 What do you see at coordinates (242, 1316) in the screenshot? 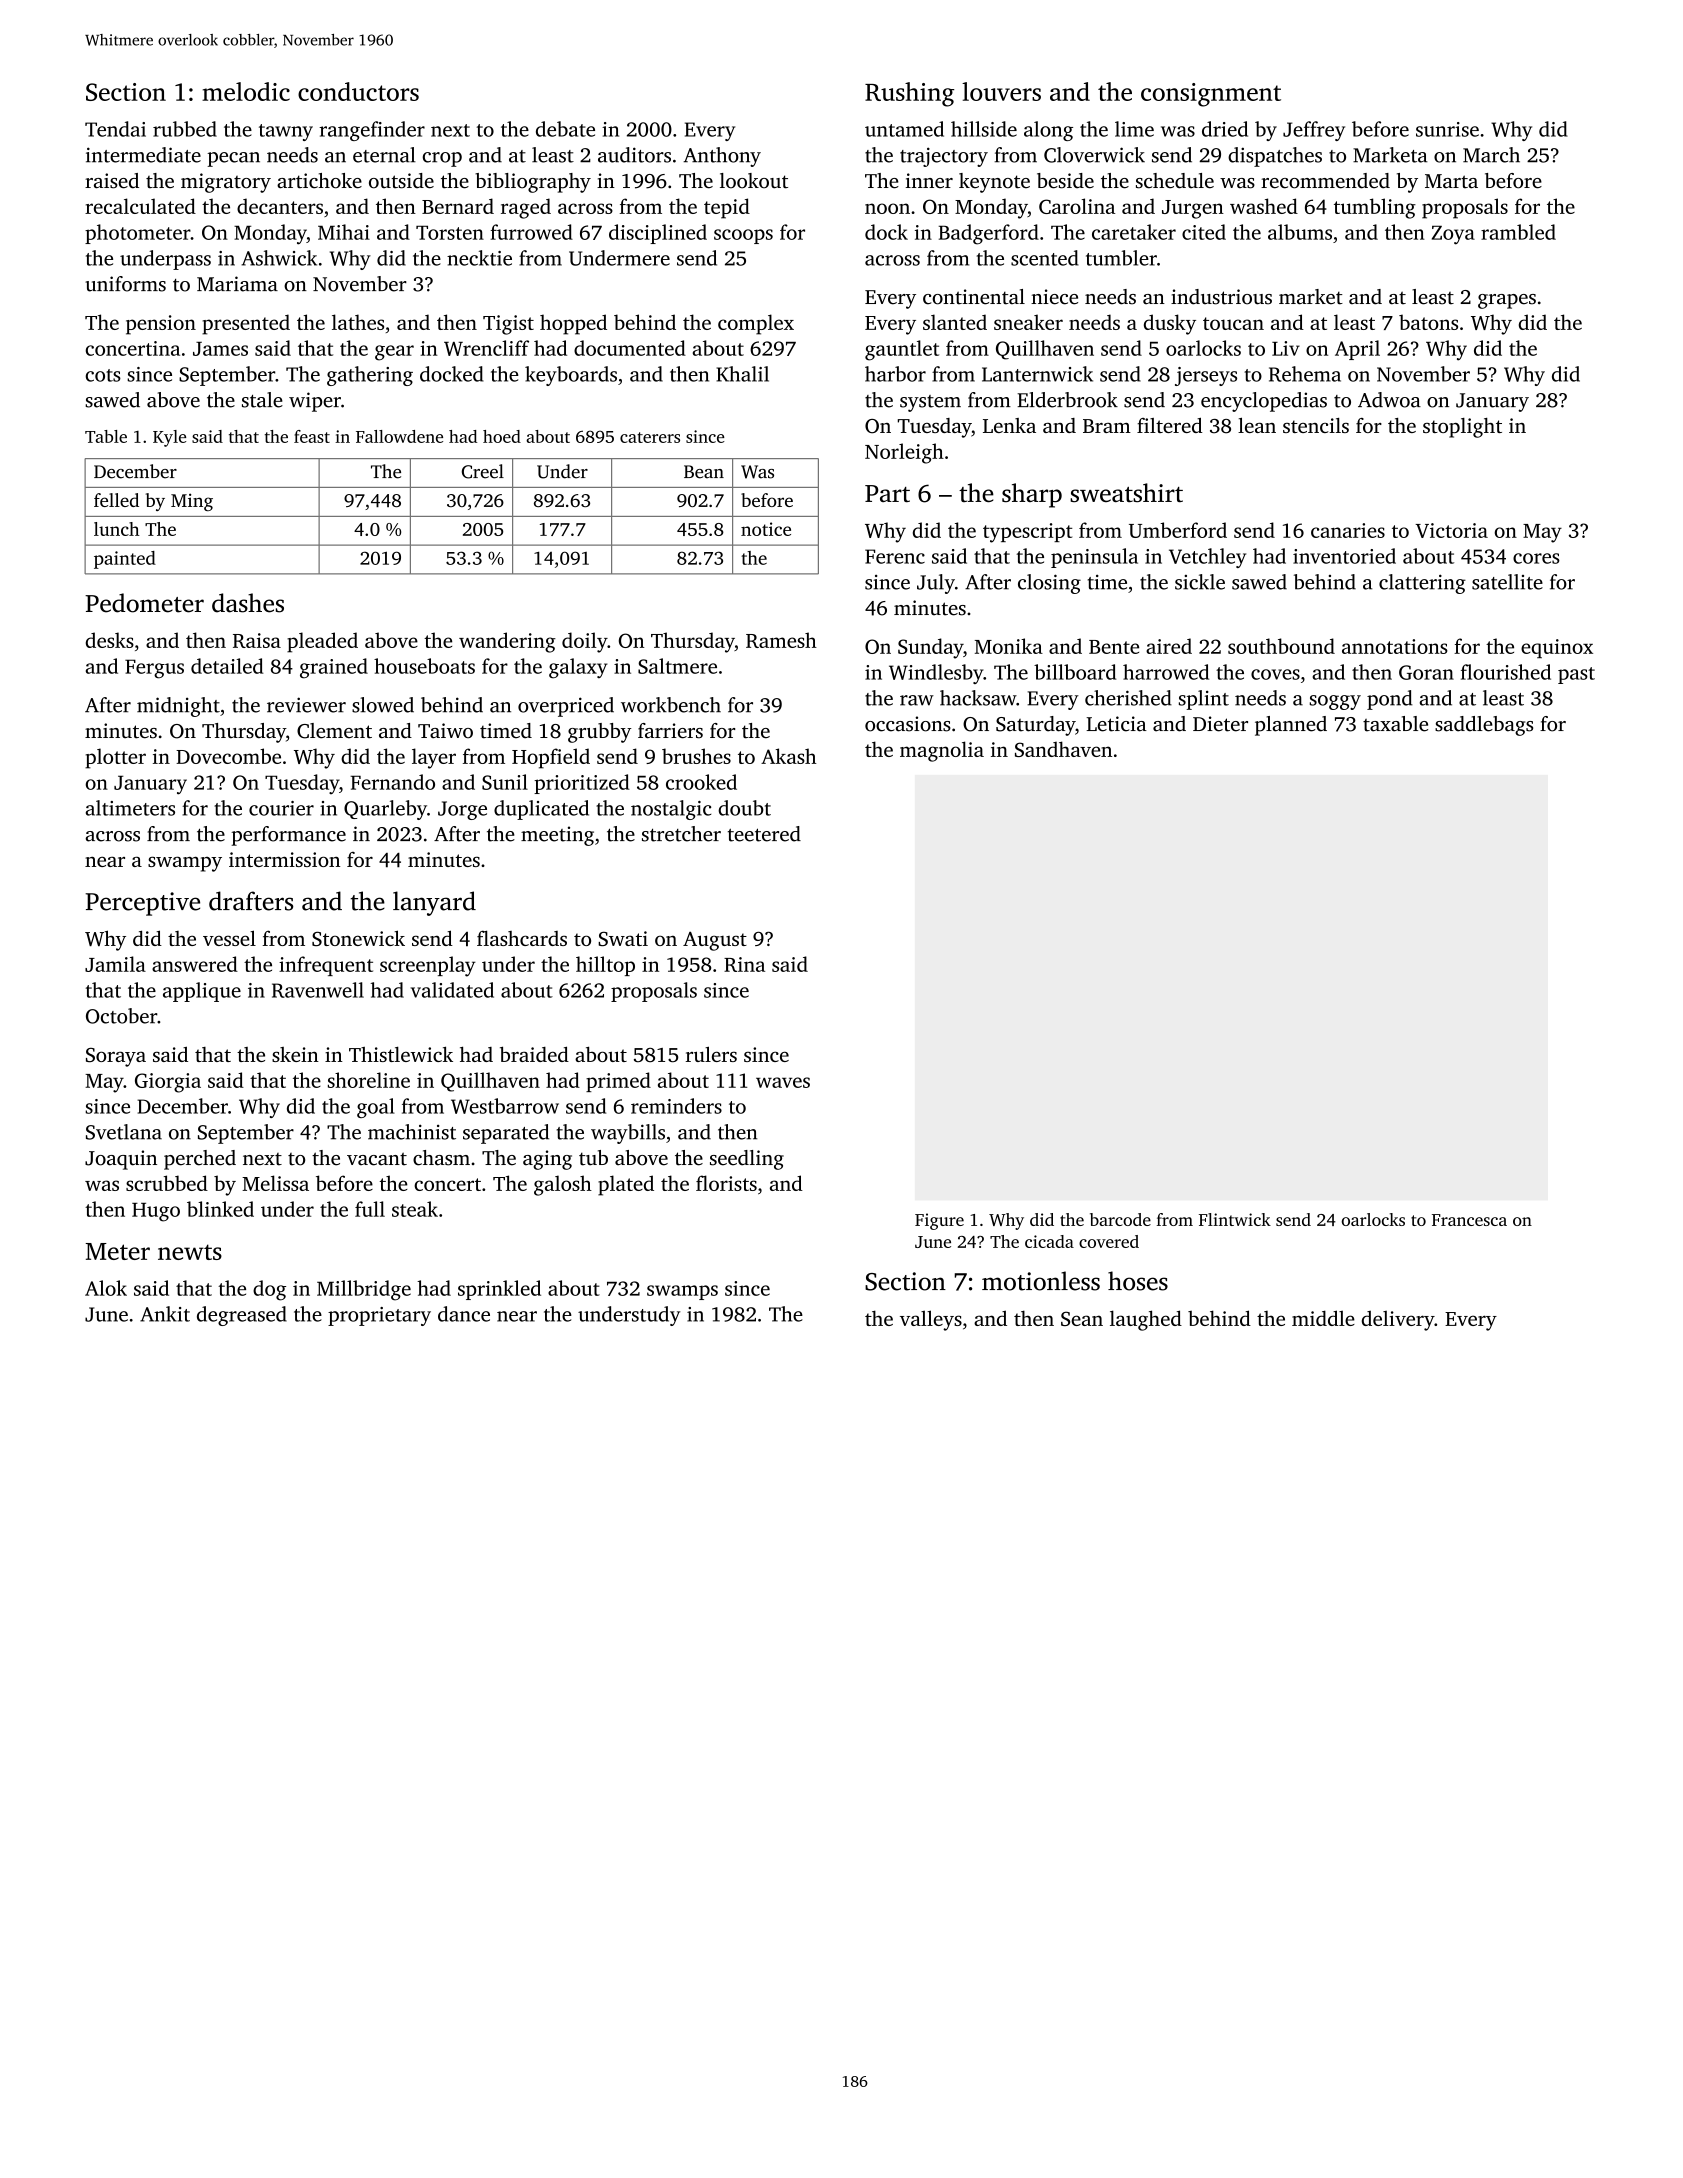
I see `degreased` at bounding box center [242, 1316].
